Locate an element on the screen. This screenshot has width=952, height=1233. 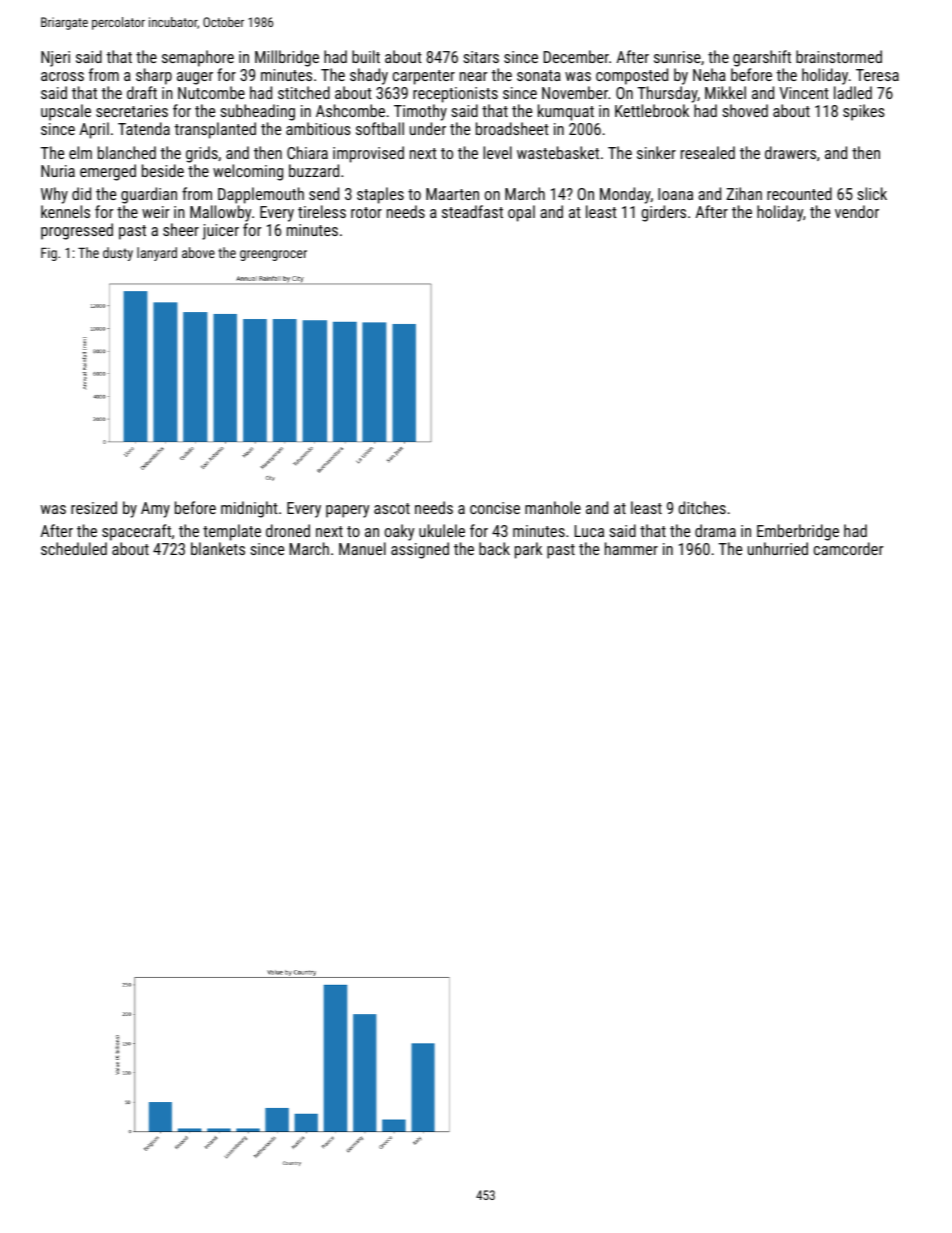
girders is located at coordinates (664, 213).
